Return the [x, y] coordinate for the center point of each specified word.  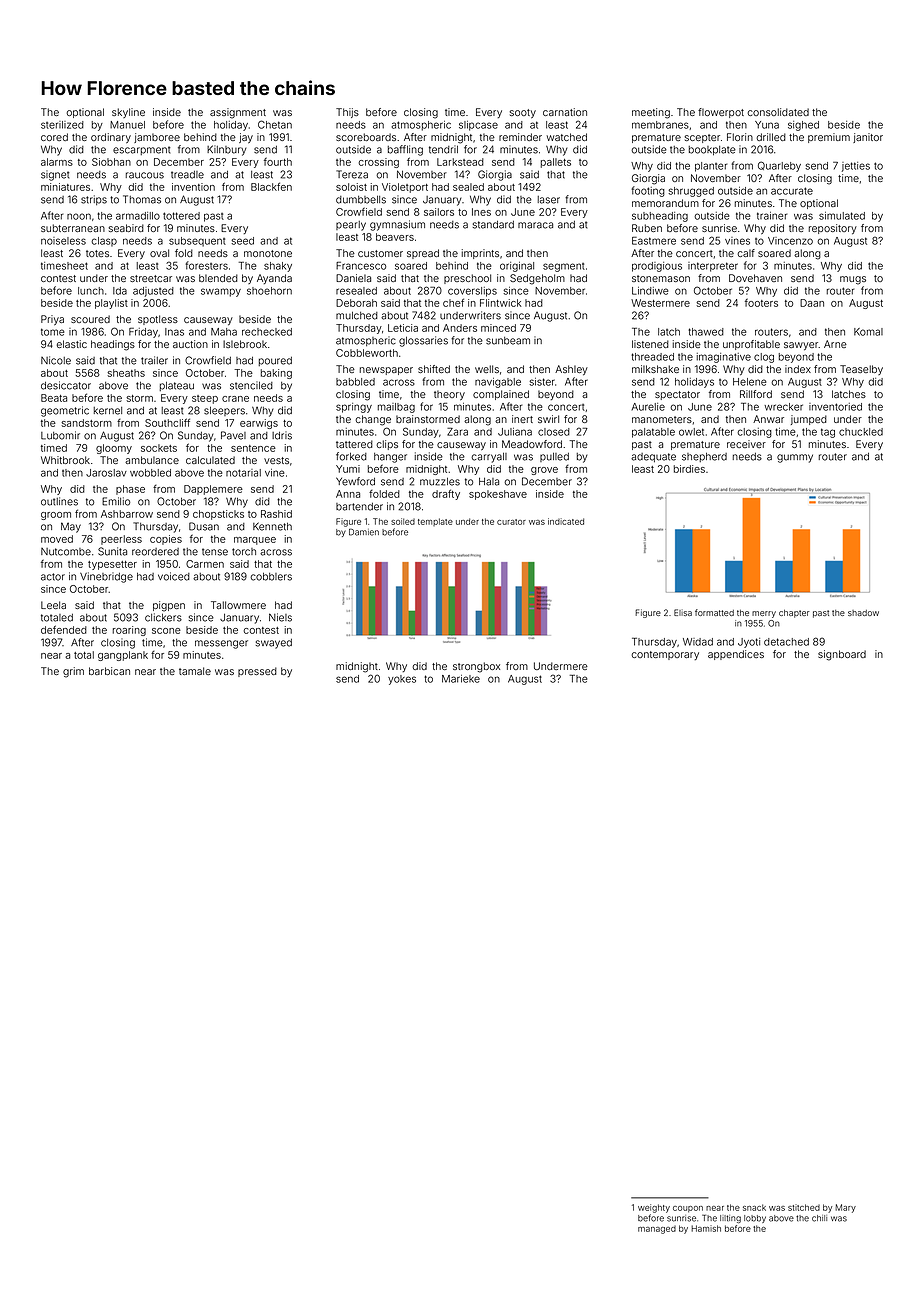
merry [764, 614]
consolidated [778, 112]
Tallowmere [238, 605]
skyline [128, 113]
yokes [402, 680]
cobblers [271, 577]
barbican [109, 671]
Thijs [347, 113]
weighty [654, 1208]
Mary [845, 1208]
